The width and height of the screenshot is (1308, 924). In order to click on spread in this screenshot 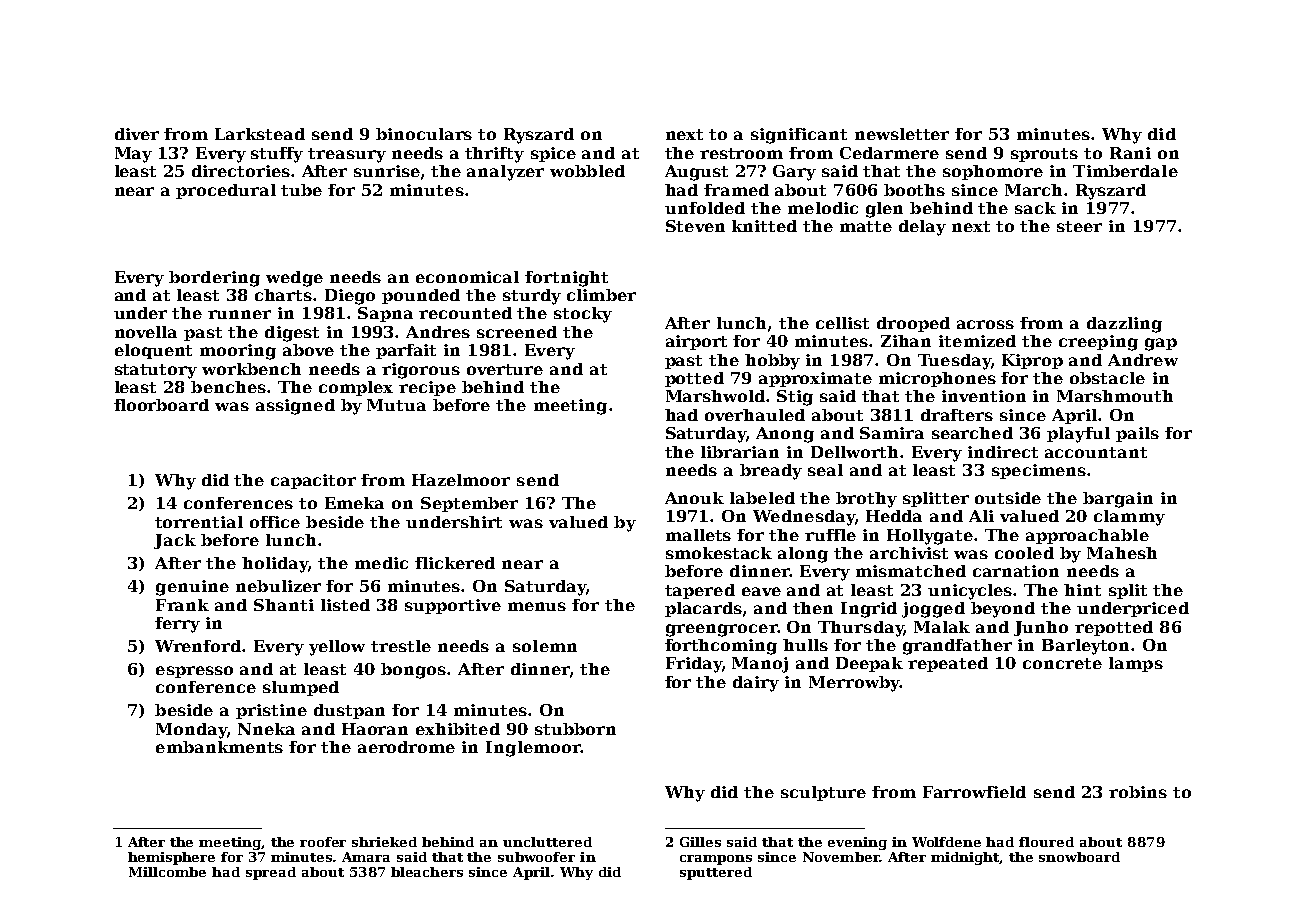, I will do `click(271, 873)`.
